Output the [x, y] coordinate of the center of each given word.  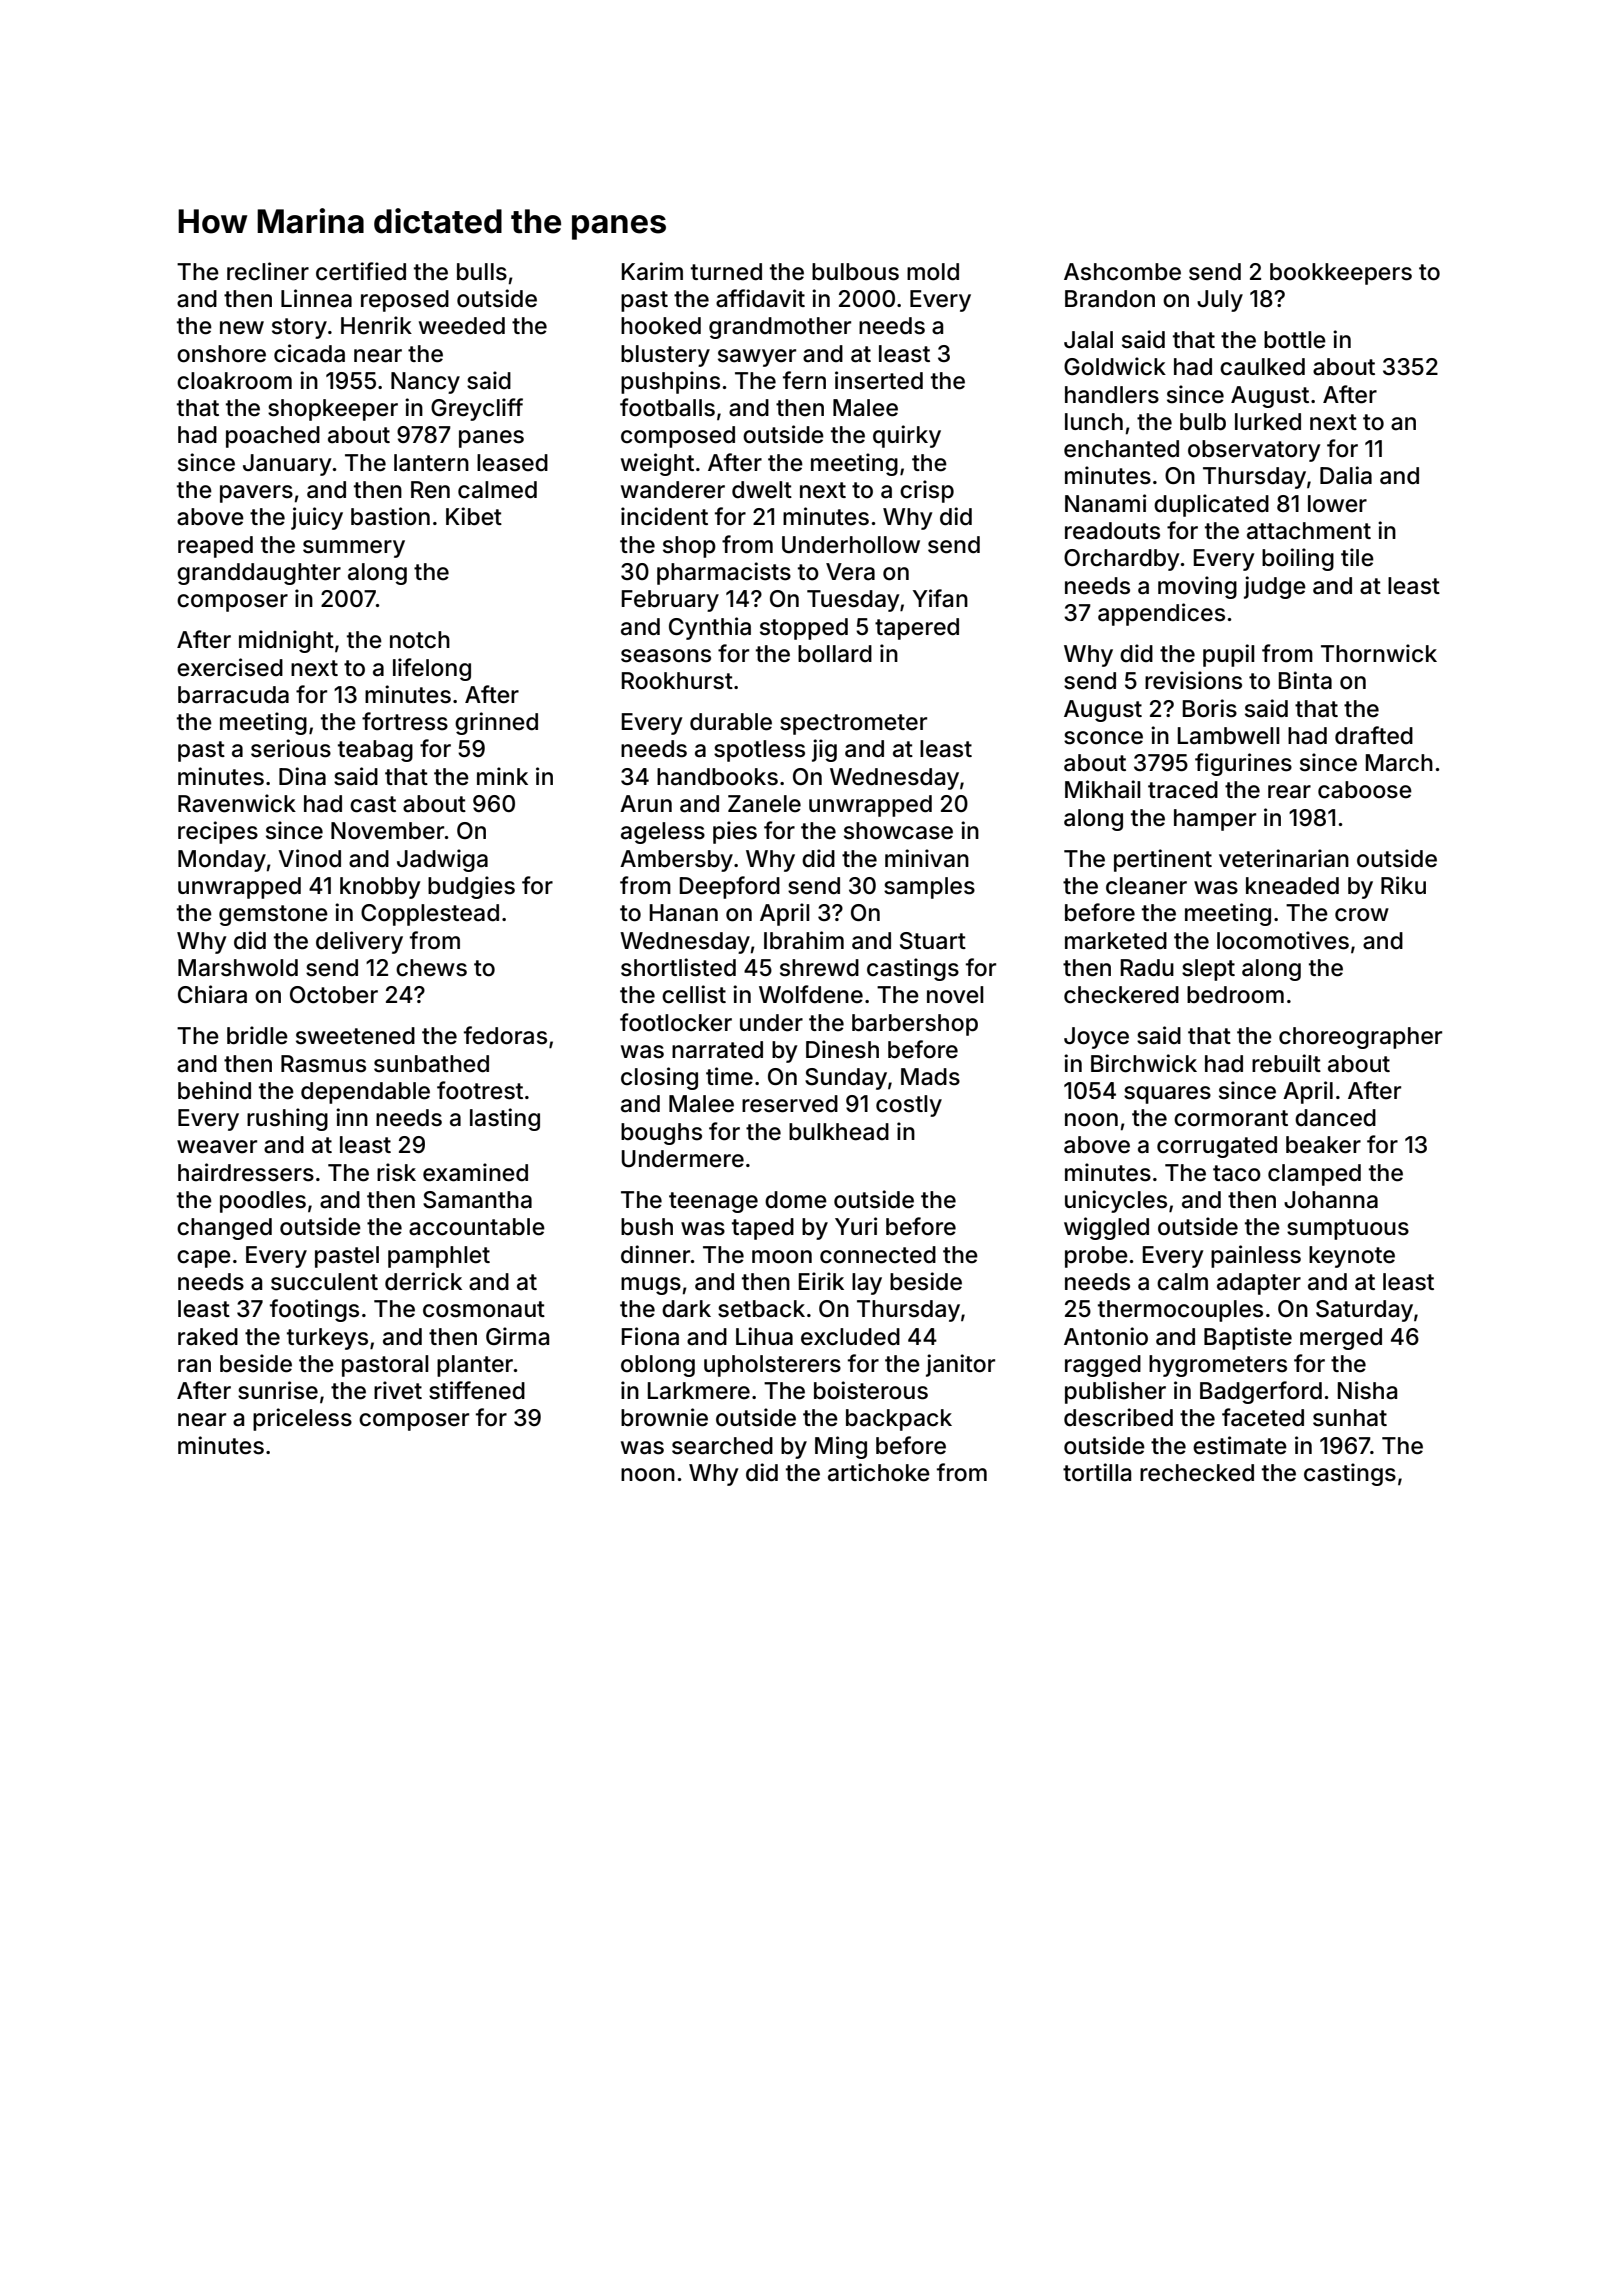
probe [1096, 1257]
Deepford [730, 887]
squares [1167, 1095]
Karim [652, 271]
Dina [302, 776]
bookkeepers [1341, 274]
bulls [482, 272]
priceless [302, 1419]
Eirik [821, 1281]
